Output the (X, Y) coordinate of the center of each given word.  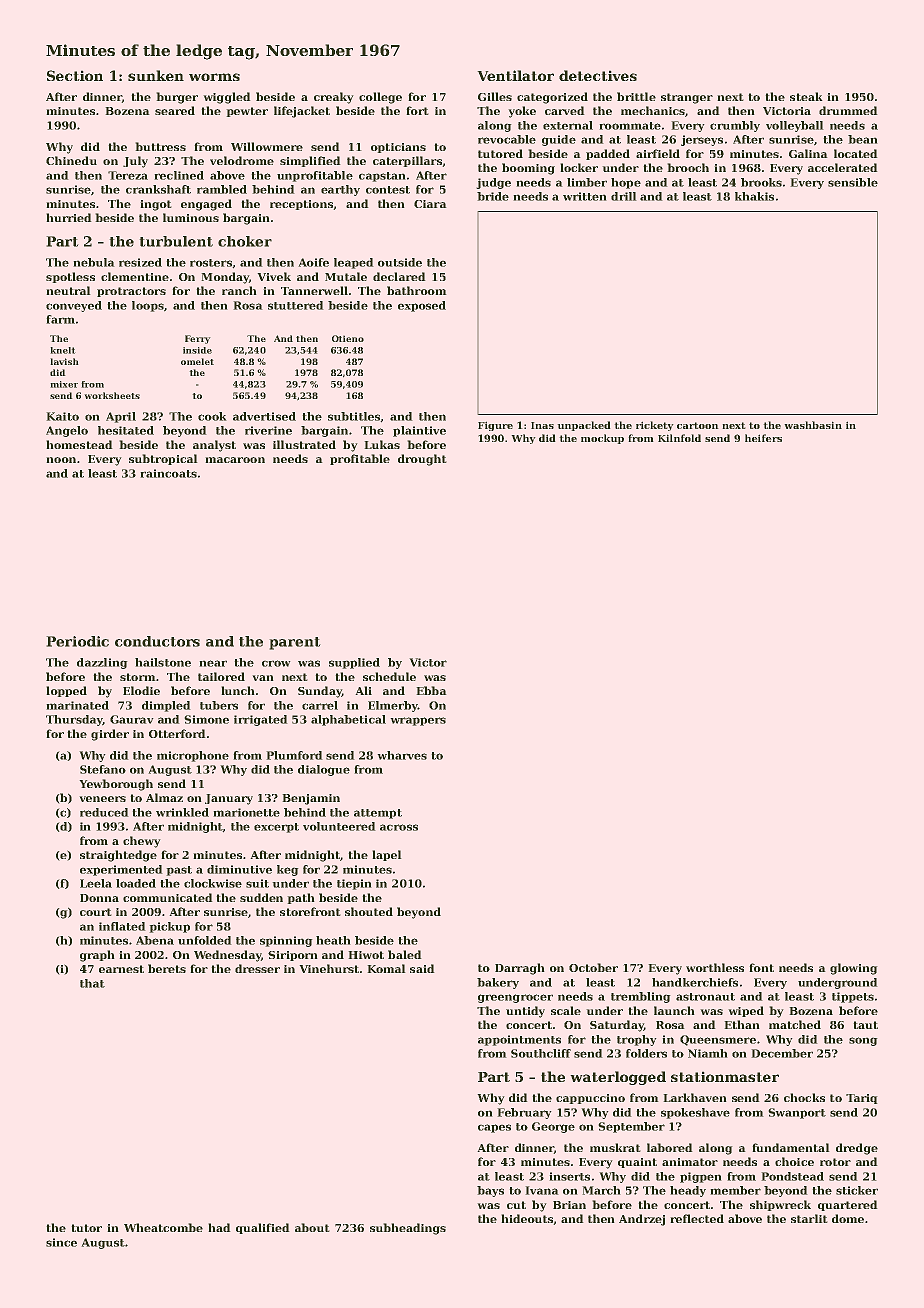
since (61, 1242)
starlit (809, 1218)
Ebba (431, 690)
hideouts (527, 1219)
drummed (848, 110)
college (380, 98)
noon (61, 460)
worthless (715, 967)
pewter (247, 112)
